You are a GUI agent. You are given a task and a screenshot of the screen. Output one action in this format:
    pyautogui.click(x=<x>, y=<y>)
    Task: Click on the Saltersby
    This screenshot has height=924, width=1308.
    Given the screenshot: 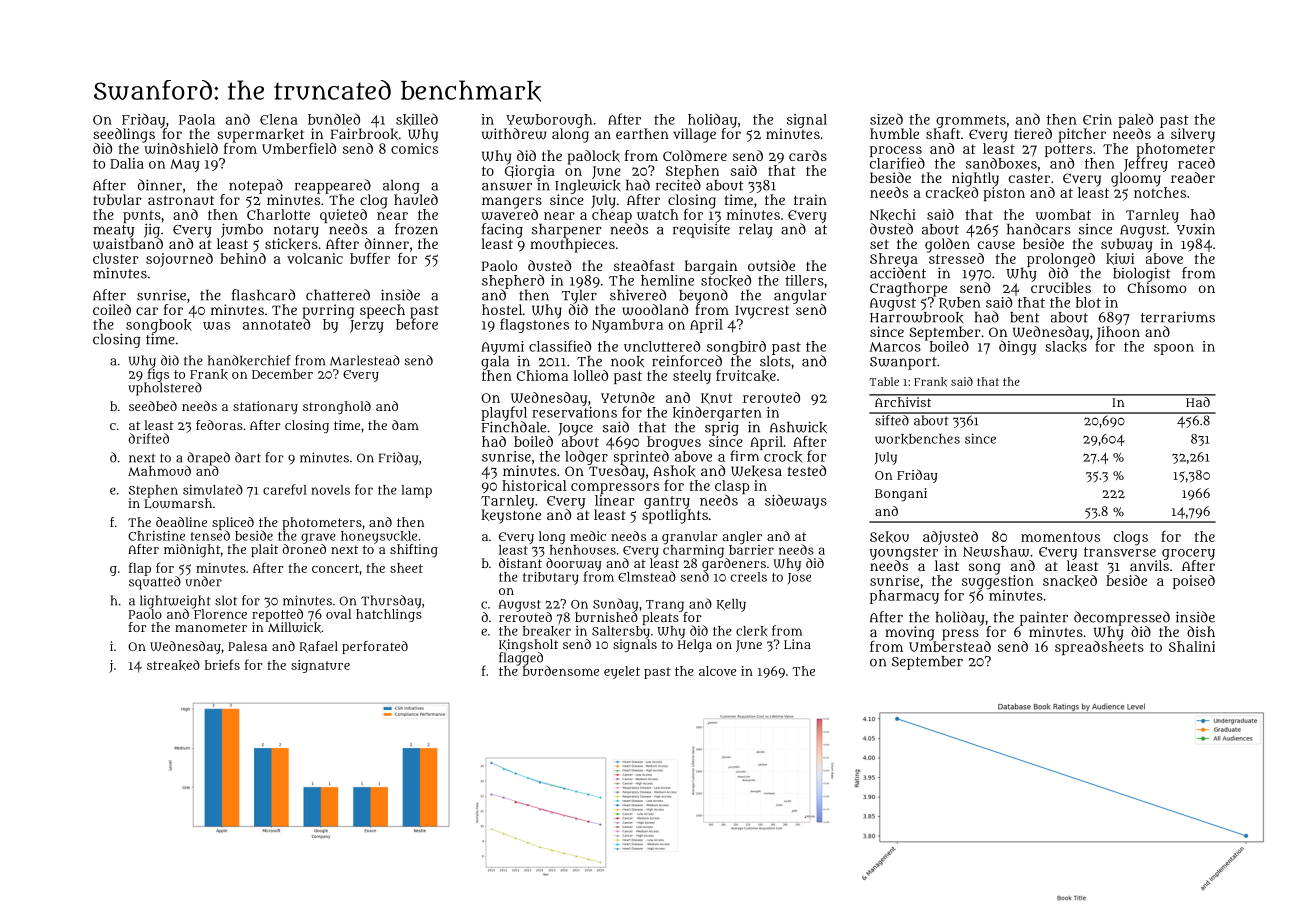 What is the action you would take?
    pyautogui.click(x=621, y=632)
